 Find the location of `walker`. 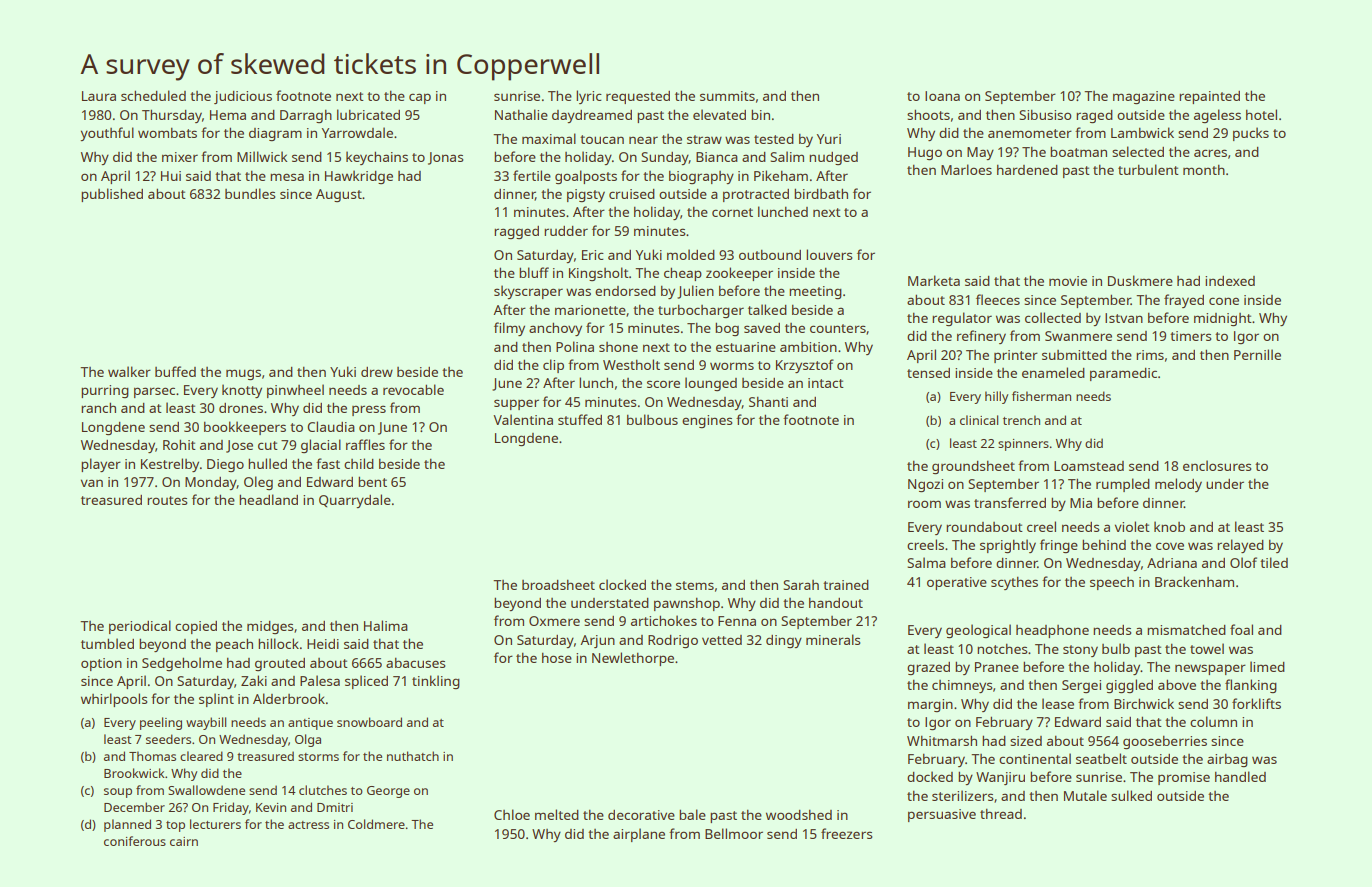

walker is located at coordinates (129, 371).
